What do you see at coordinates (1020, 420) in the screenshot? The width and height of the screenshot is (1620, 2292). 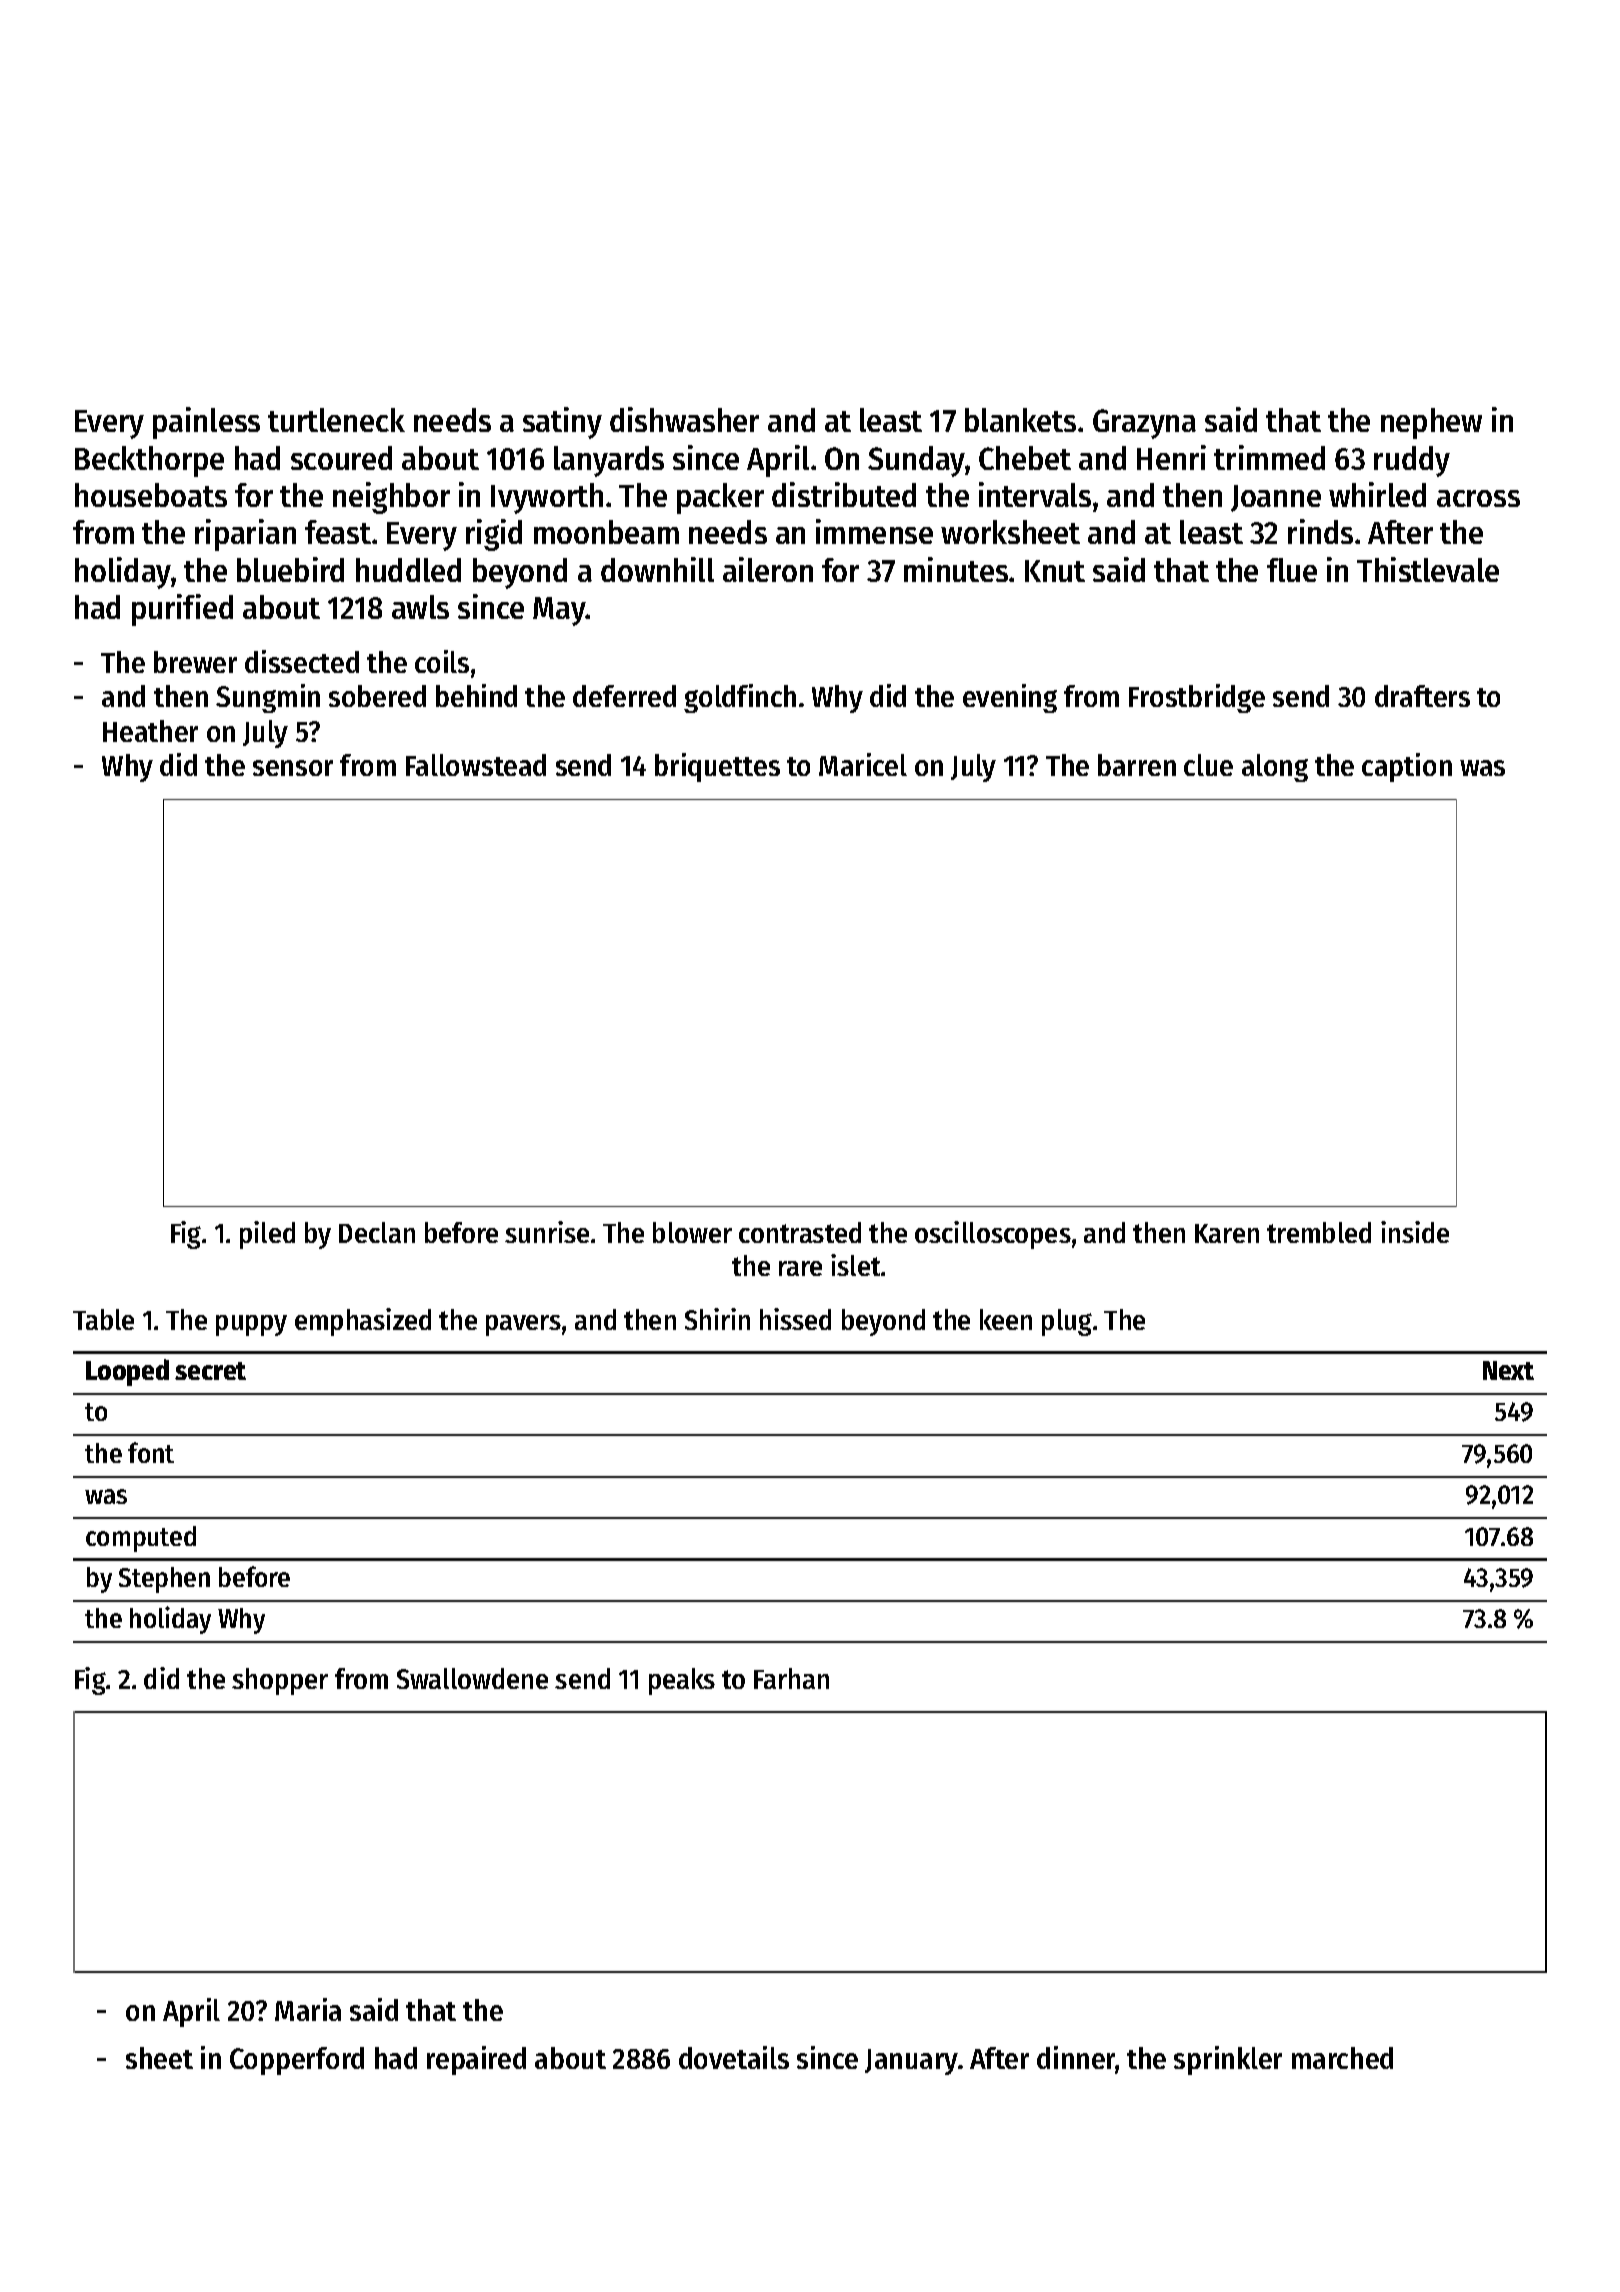 I see `blankets` at bounding box center [1020, 420].
